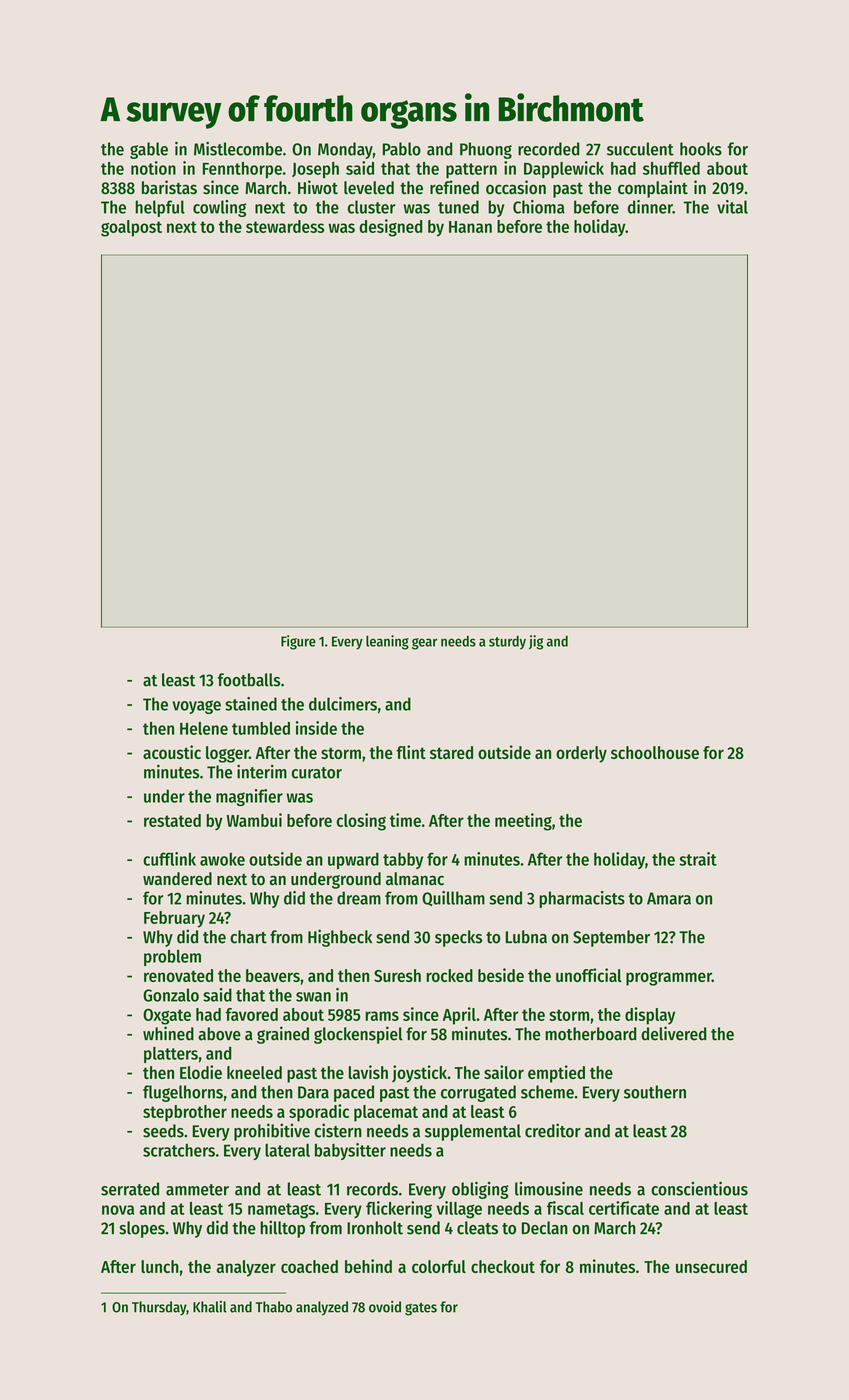  Describe the element at coordinates (539, 207) in the image. I see `Chioma` at that location.
